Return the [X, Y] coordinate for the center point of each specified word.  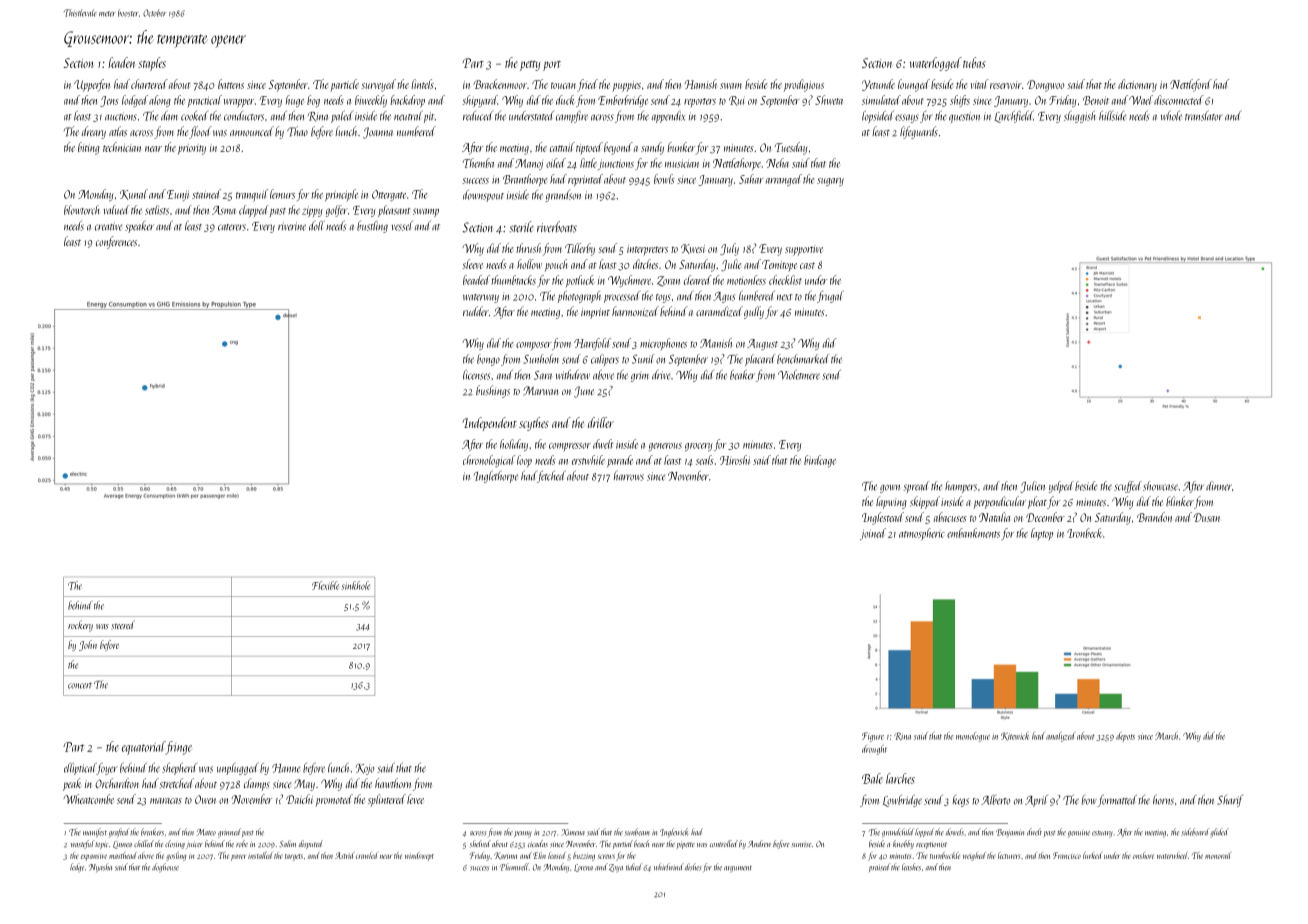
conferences [116, 242]
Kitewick [1015, 736]
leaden [121, 62]
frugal [830, 296]
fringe [179, 748]
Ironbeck [1084, 533]
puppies [626, 86]
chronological [489, 461]
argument [738, 869]
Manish [716, 343]
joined [873, 534]
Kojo [365, 769]
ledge [77, 868]
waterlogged [936, 64]
